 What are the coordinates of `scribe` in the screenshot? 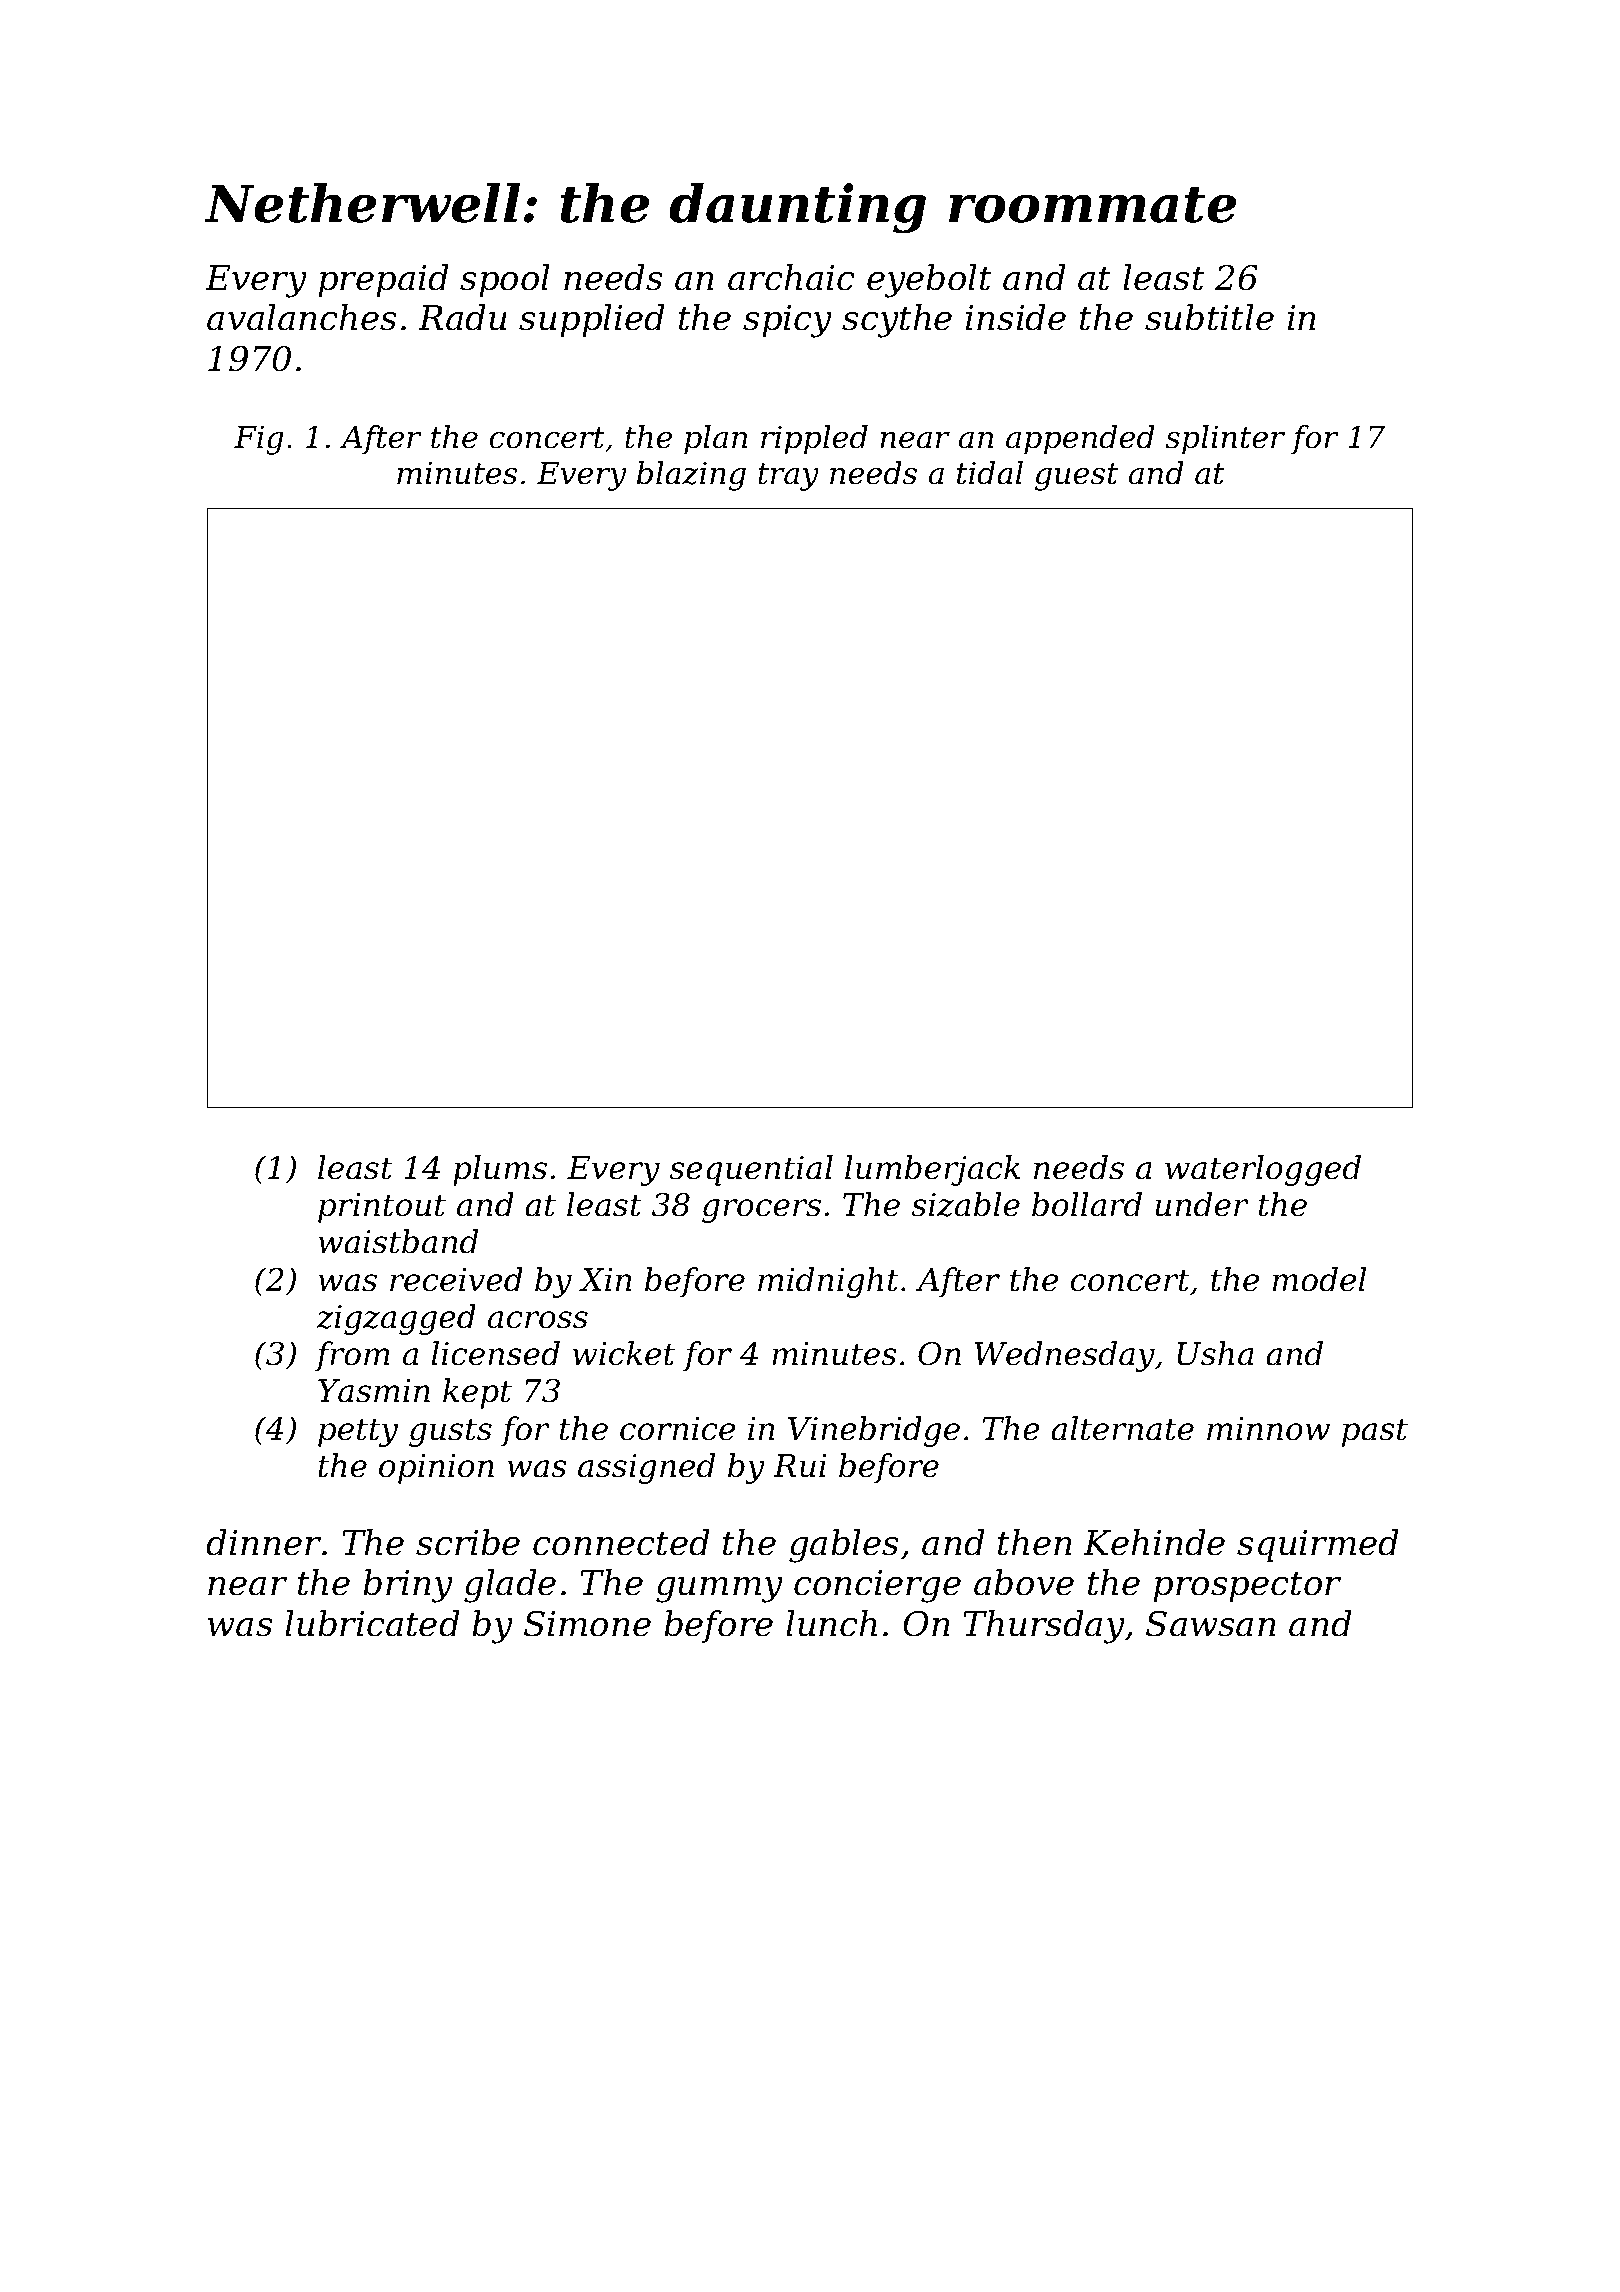 It's located at (468, 1542).
